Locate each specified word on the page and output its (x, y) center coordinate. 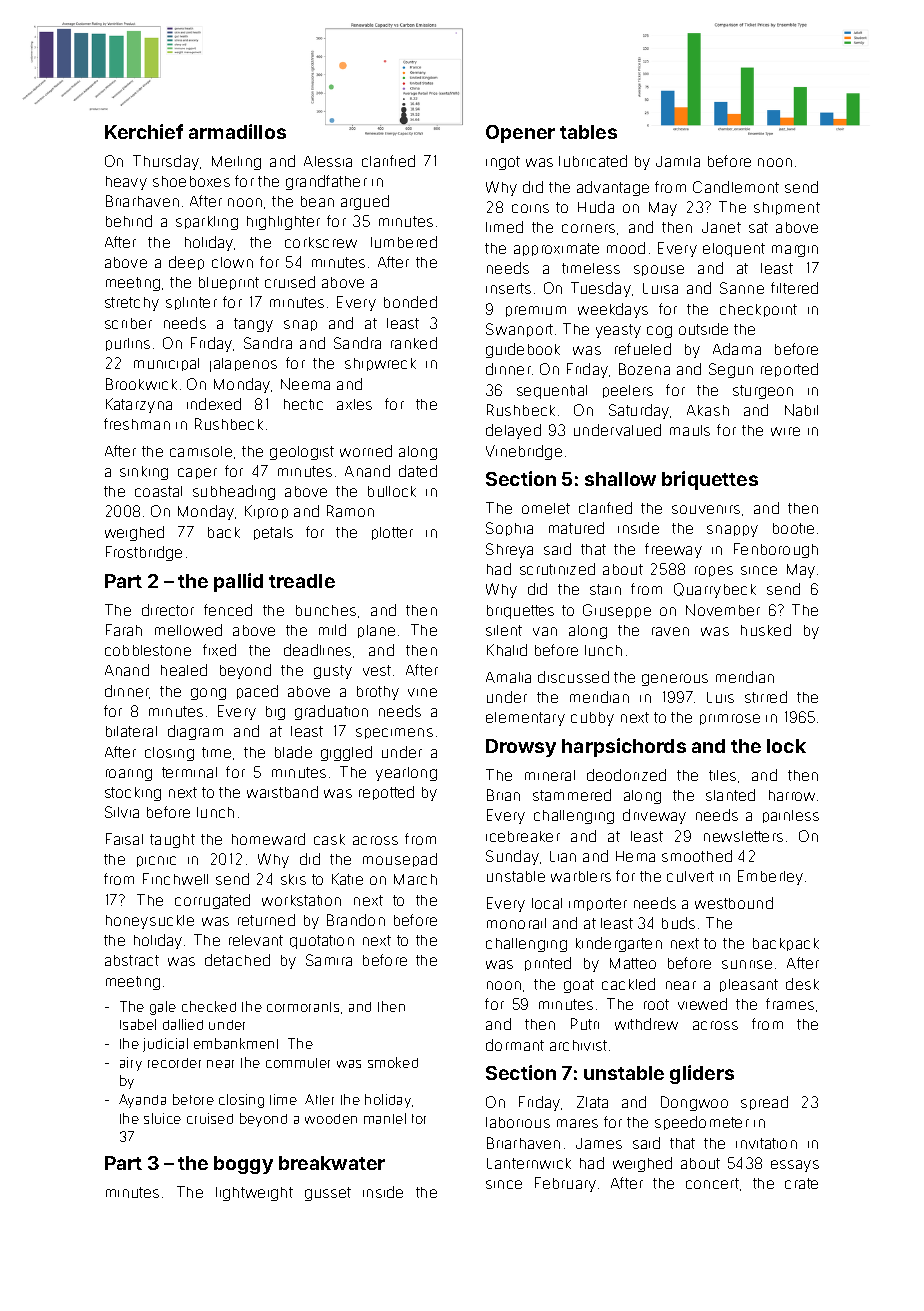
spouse (659, 270)
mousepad (400, 860)
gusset (328, 1194)
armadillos (237, 131)
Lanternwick (529, 1163)
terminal (189, 772)
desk (802, 984)
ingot (503, 163)
